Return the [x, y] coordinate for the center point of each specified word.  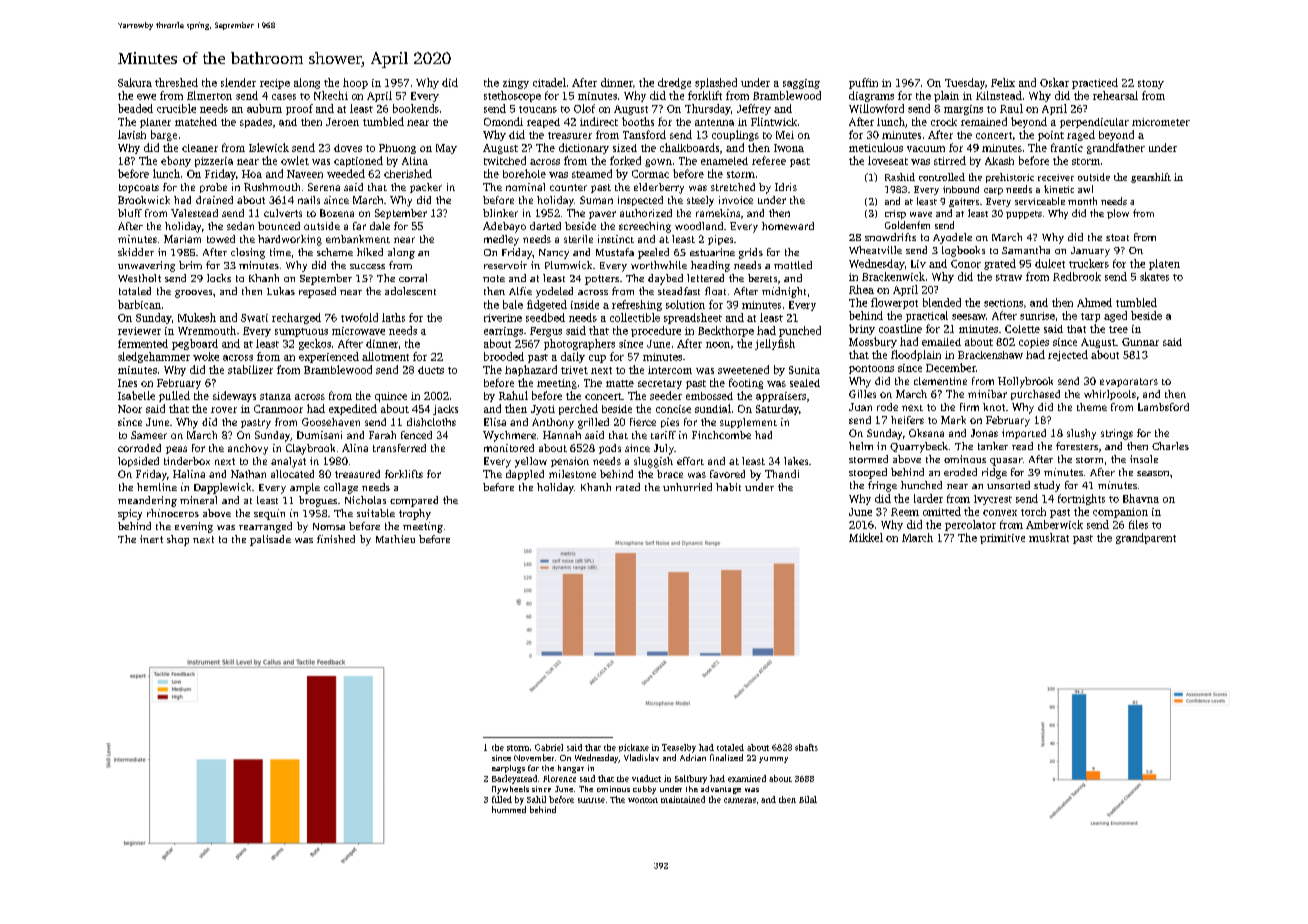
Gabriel [549, 747]
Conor [966, 264]
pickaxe [634, 748]
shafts [806, 747]
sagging [801, 84]
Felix [1003, 82]
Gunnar [1140, 342]
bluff [130, 213]
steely [700, 201]
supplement [748, 423]
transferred [399, 448]
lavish [132, 134]
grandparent [1146, 538]
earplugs [508, 769]
